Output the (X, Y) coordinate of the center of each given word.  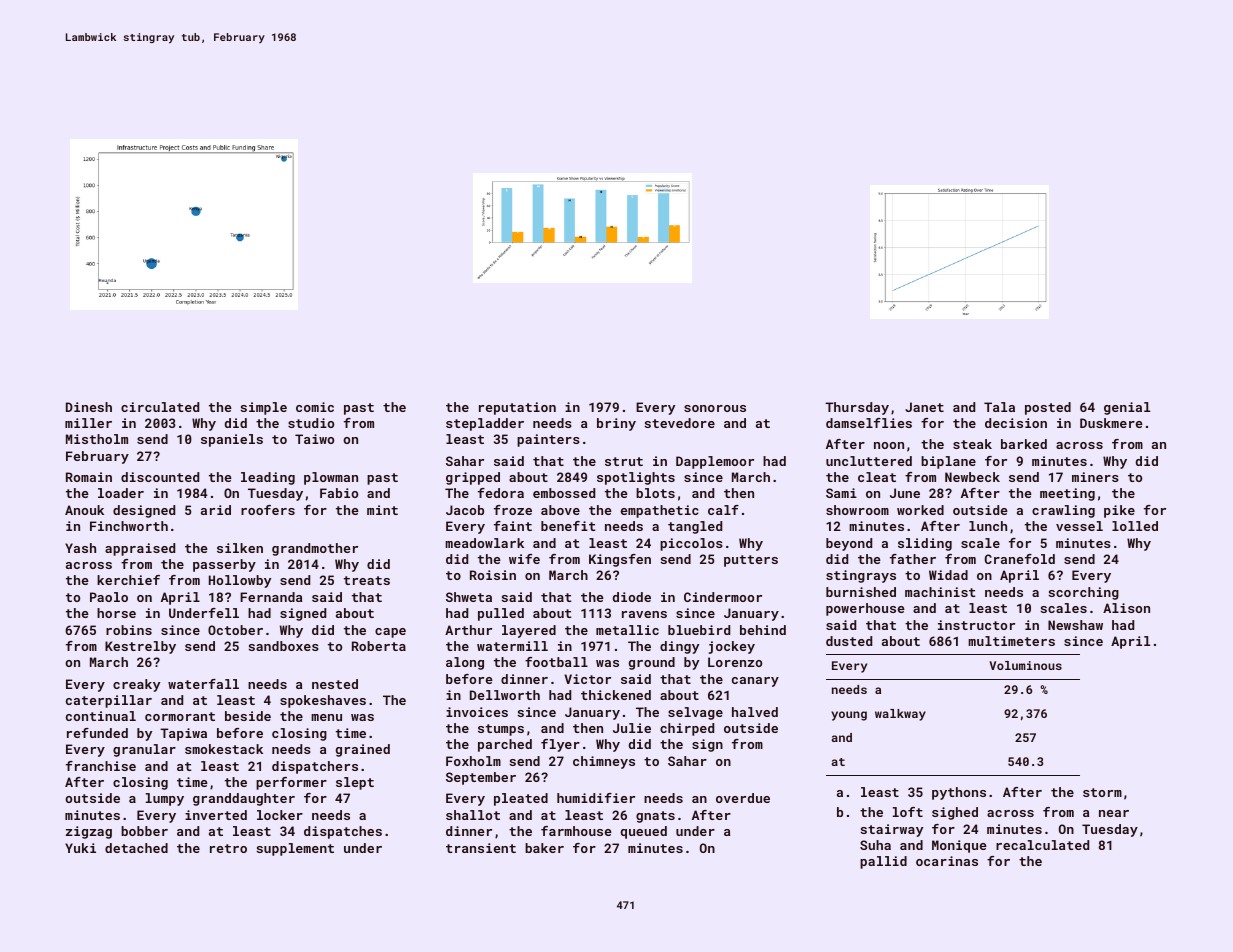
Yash (80, 548)
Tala (999, 407)
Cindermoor (723, 597)
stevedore (679, 423)
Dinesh (89, 407)
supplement (295, 849)
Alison (1126, 608)
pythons (959, 793)
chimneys (604, 762)
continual (101, 716)
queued (644, 832)
